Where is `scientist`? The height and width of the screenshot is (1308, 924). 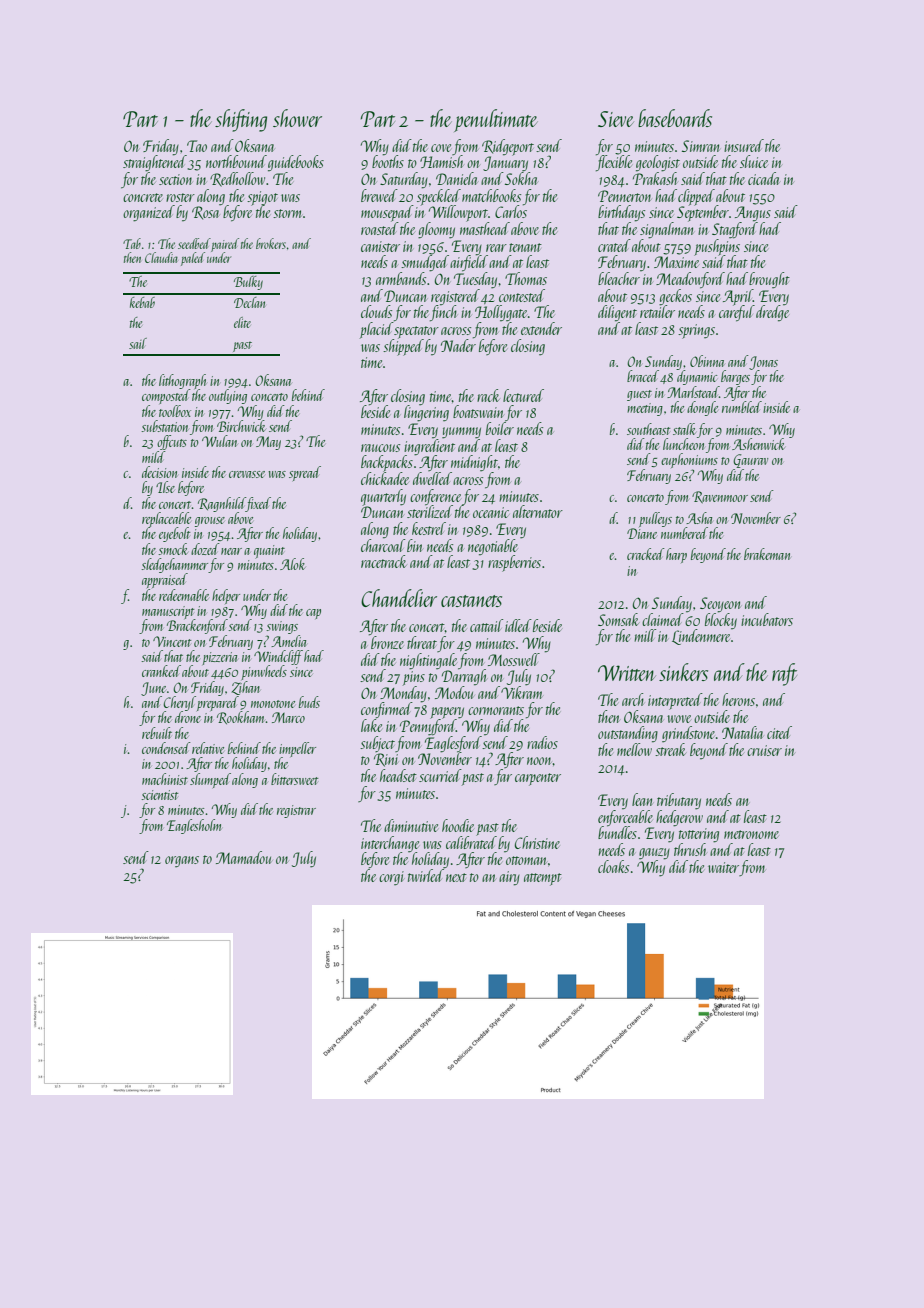 scientist is located at coordinates (159, 795).
